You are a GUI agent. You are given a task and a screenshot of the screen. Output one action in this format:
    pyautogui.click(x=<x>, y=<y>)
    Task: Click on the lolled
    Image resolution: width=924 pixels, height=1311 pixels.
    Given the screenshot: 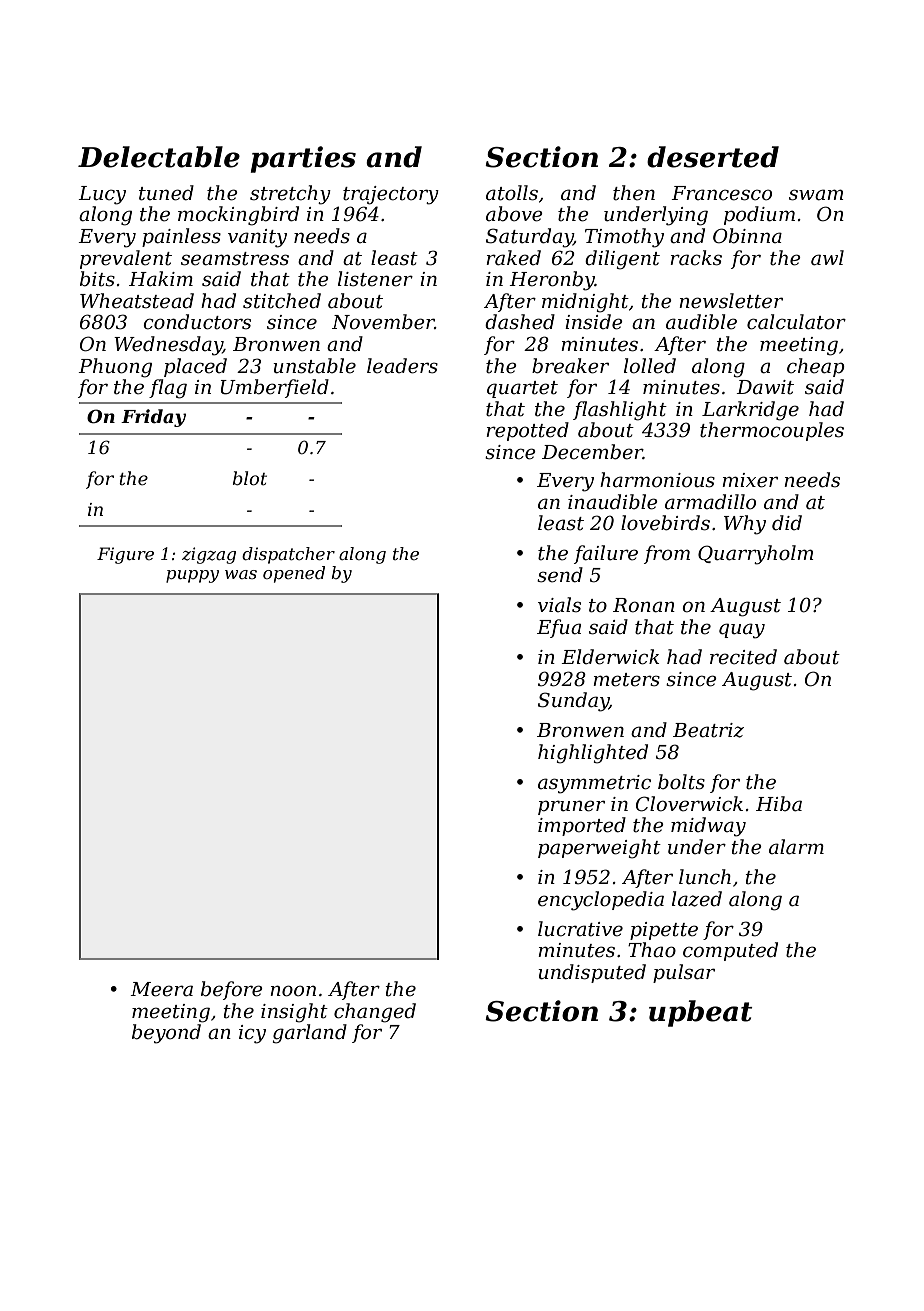 What is the action you would take?
    pyautogui.click(x=650, y=366)
